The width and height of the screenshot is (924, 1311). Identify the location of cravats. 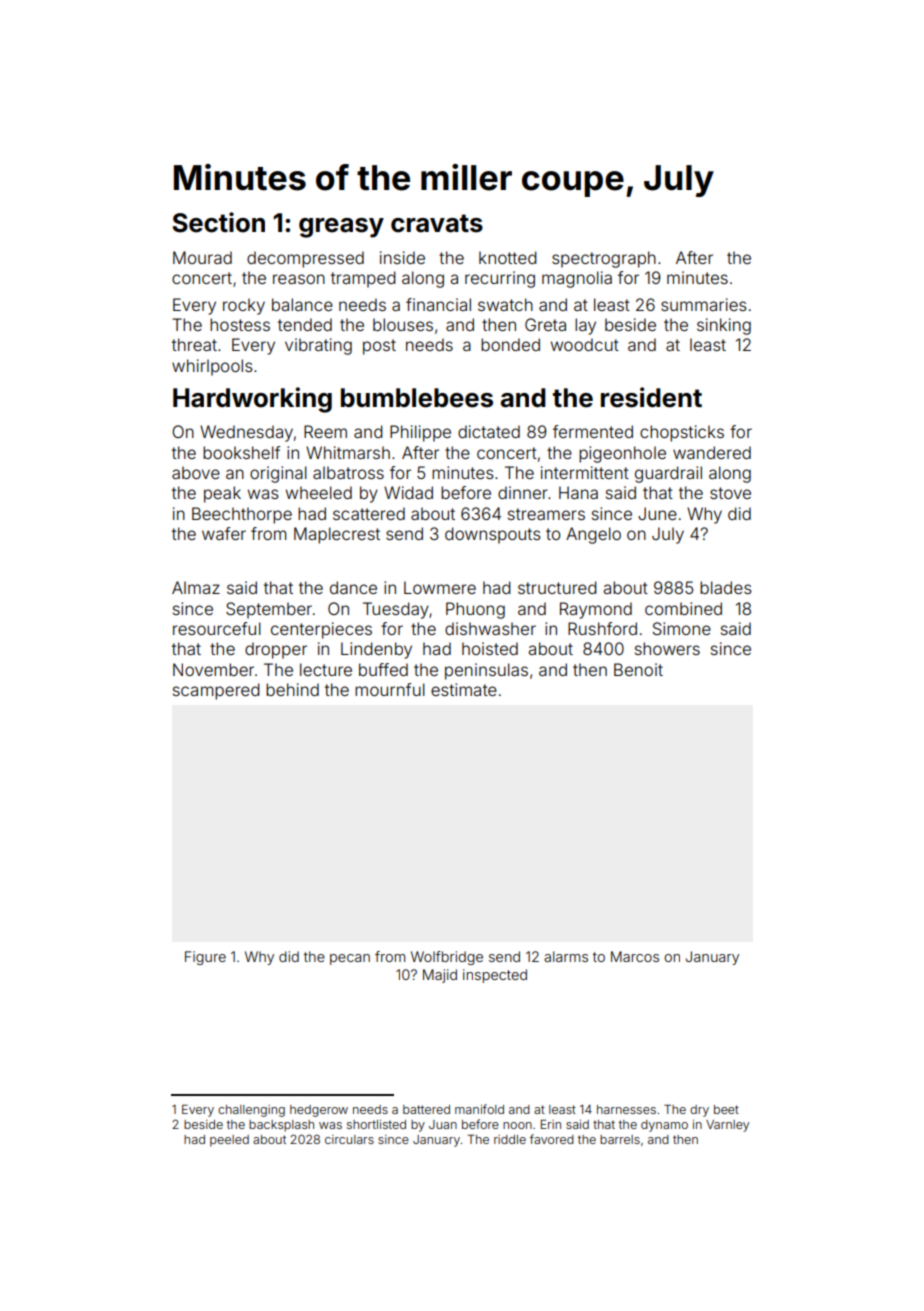
(437, 223).
